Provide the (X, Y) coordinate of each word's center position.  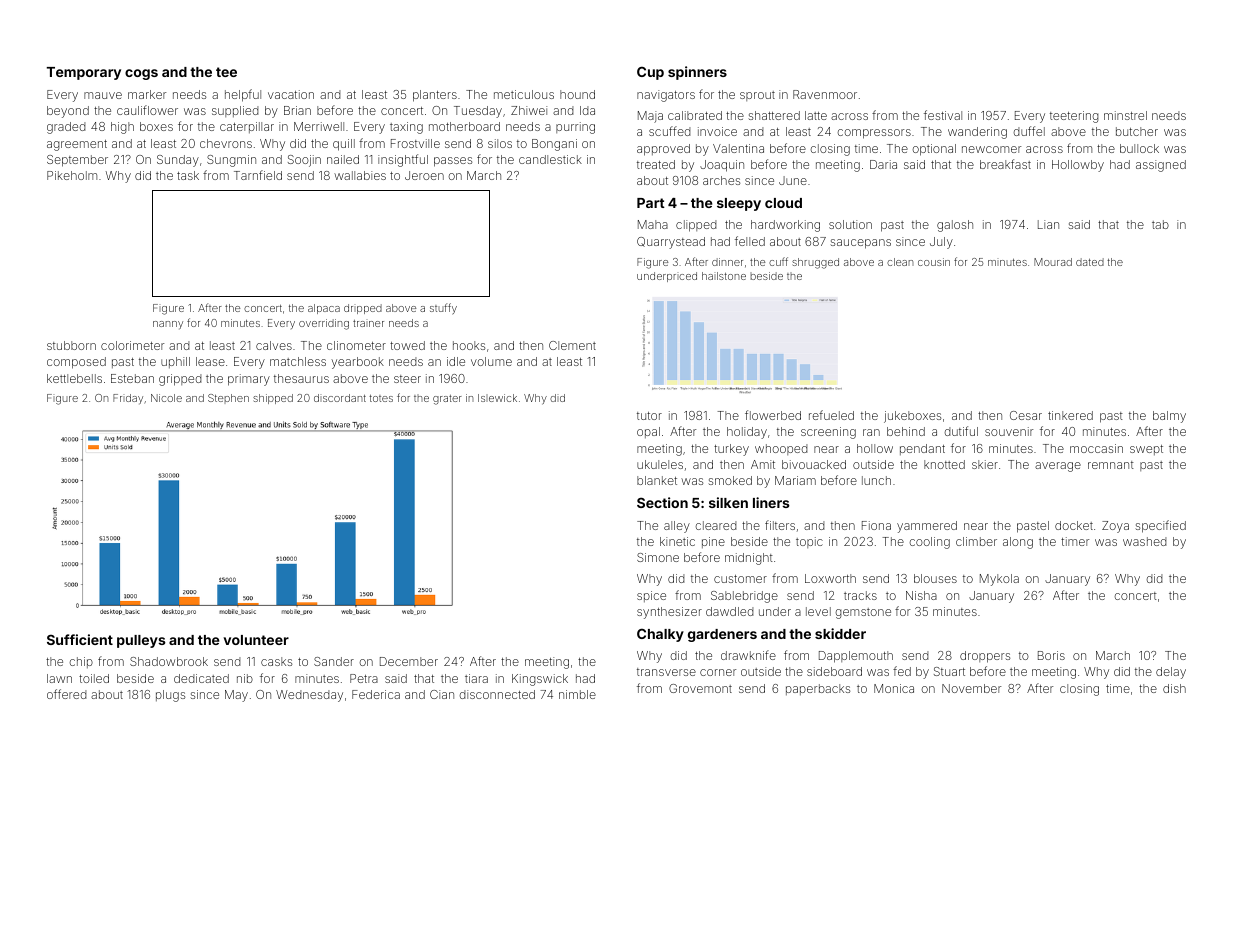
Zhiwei (529, 110)
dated (1090, 262)
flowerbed (773, 415)
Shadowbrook (169, 661)
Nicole (166, 398)
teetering (1074, 117)
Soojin (304, 161)
